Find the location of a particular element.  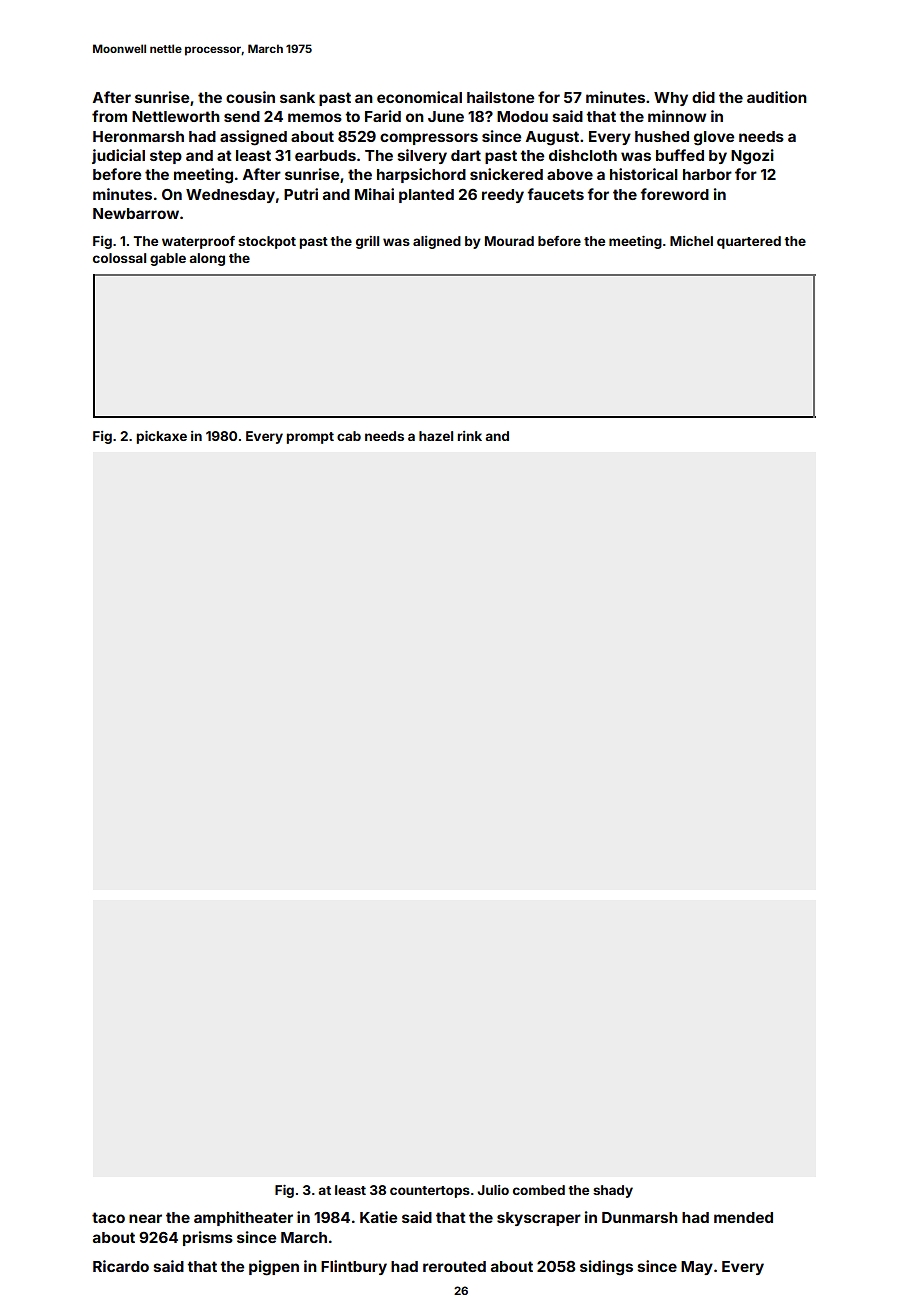

Flintbury is located at coordinates (354, 1267).
